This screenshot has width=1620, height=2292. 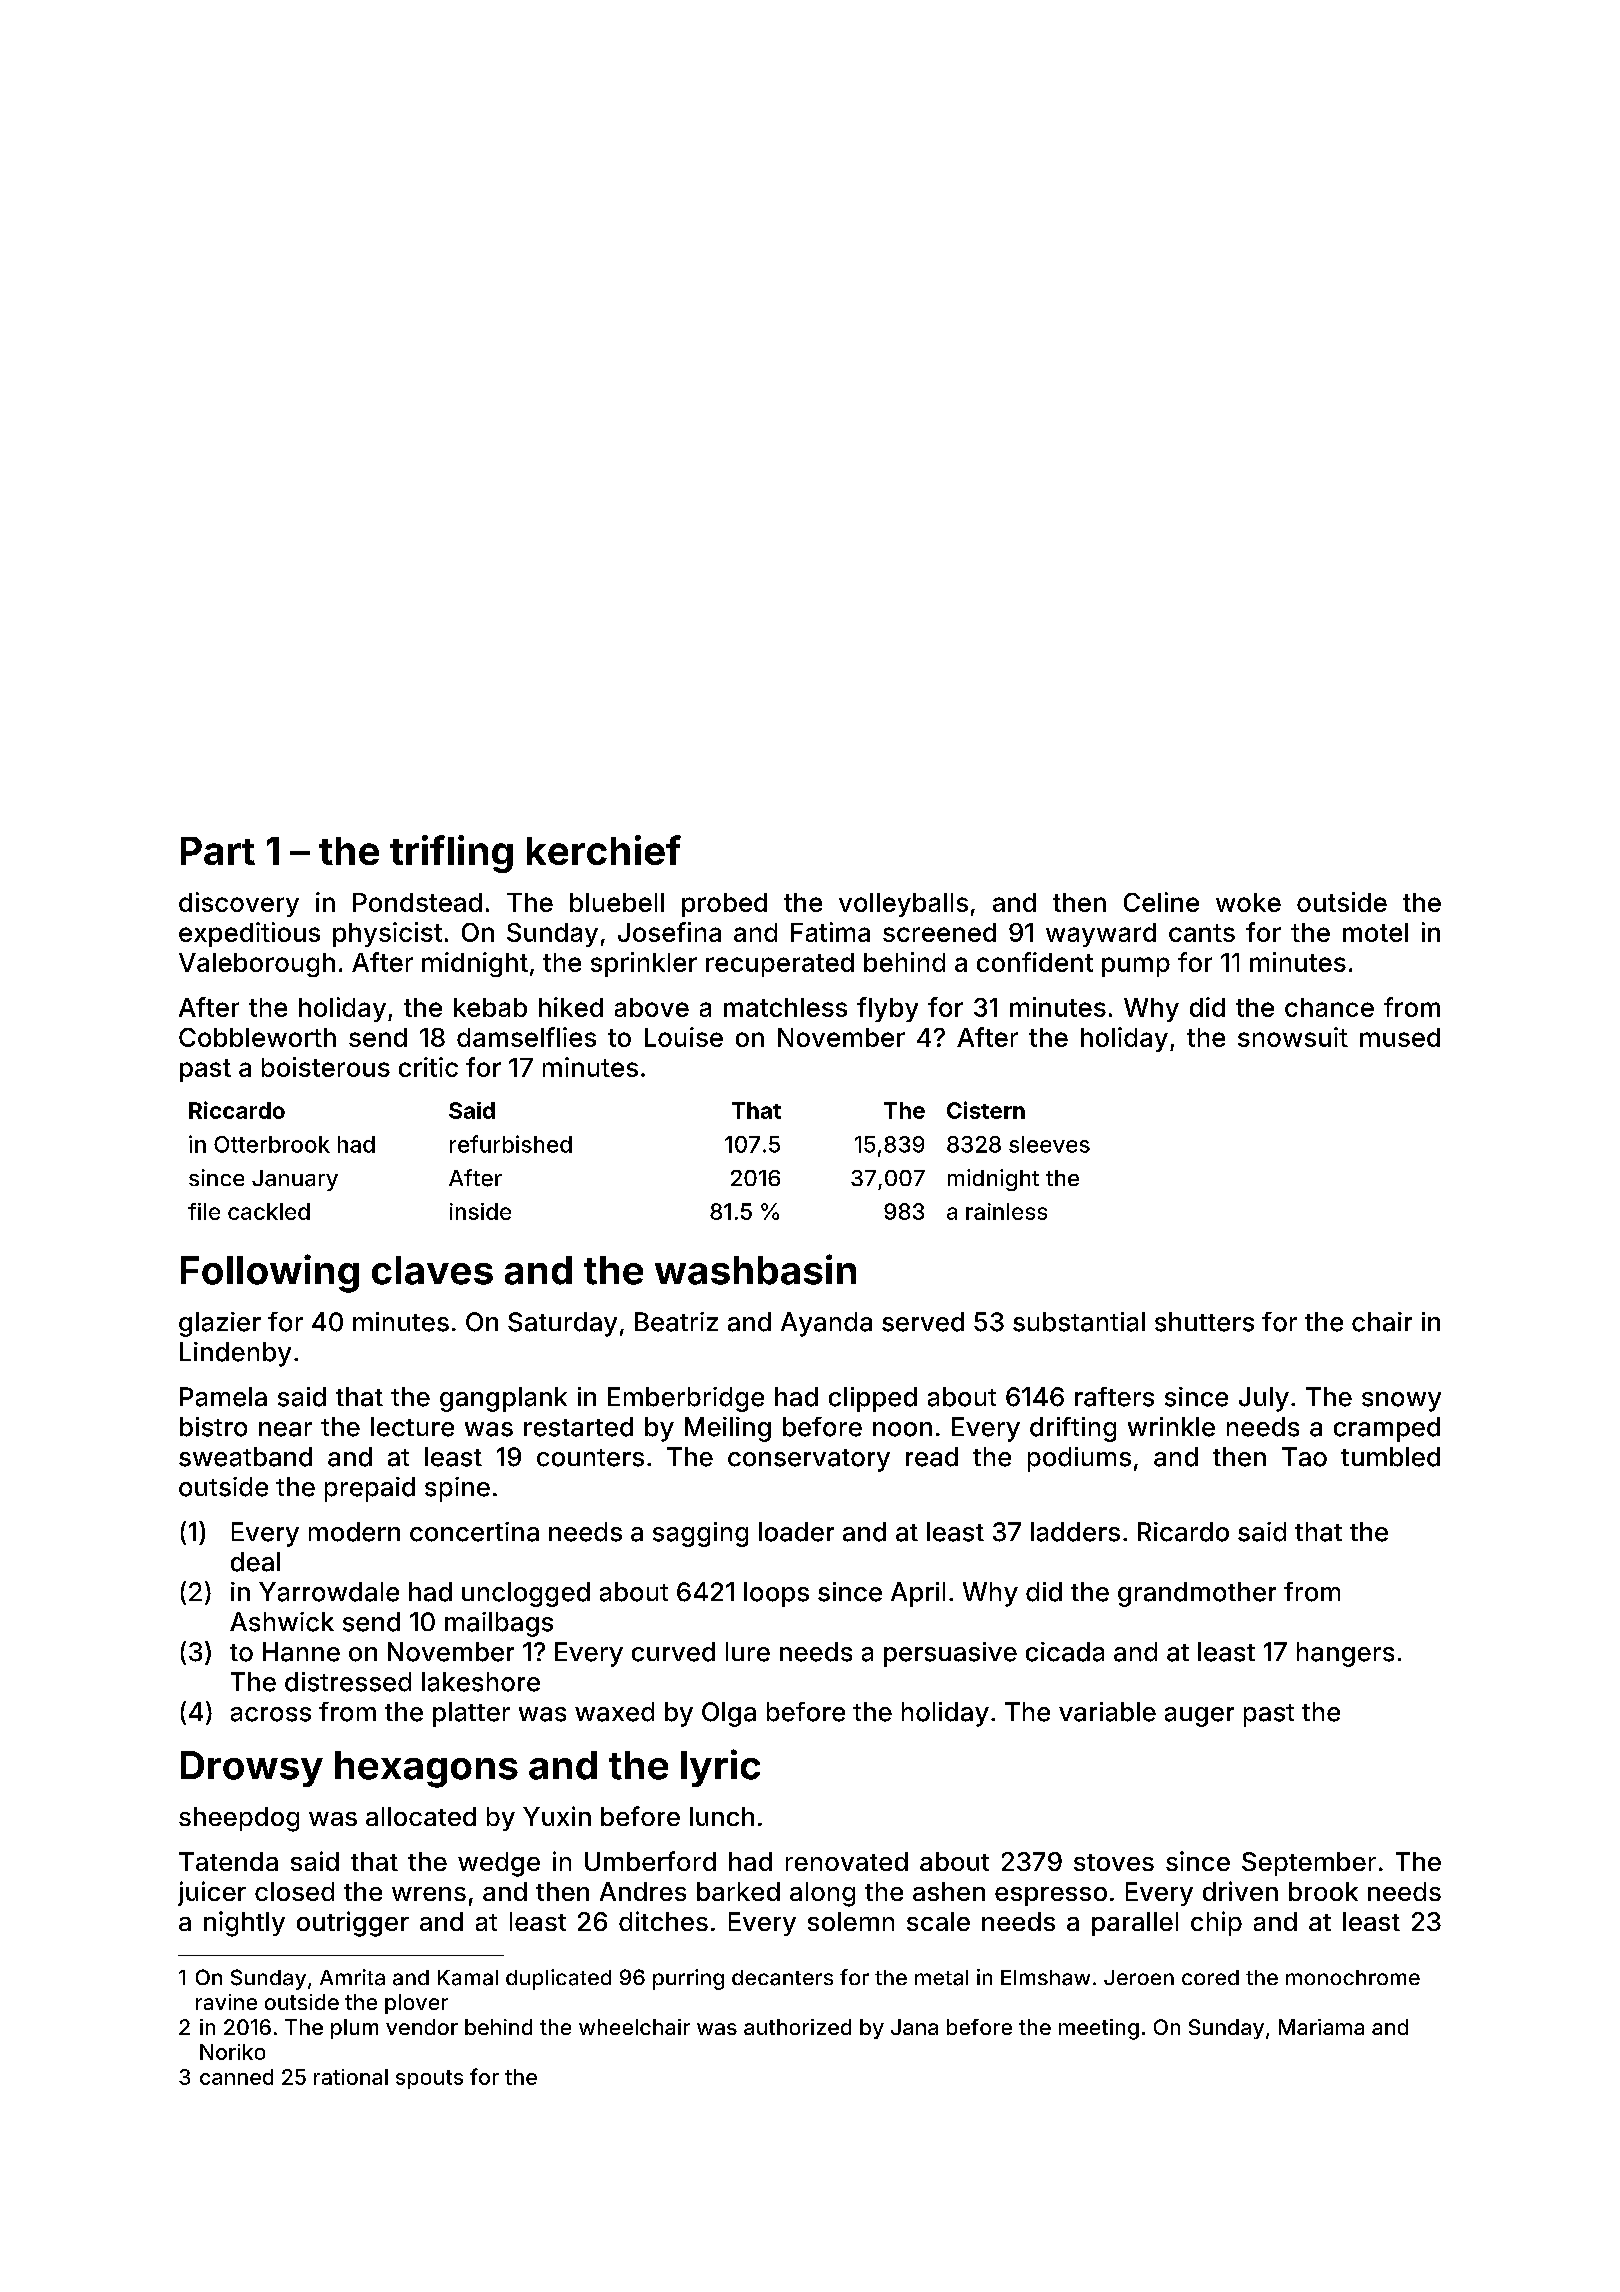 I want to click on decanters, so click(x=782, y=1978).
